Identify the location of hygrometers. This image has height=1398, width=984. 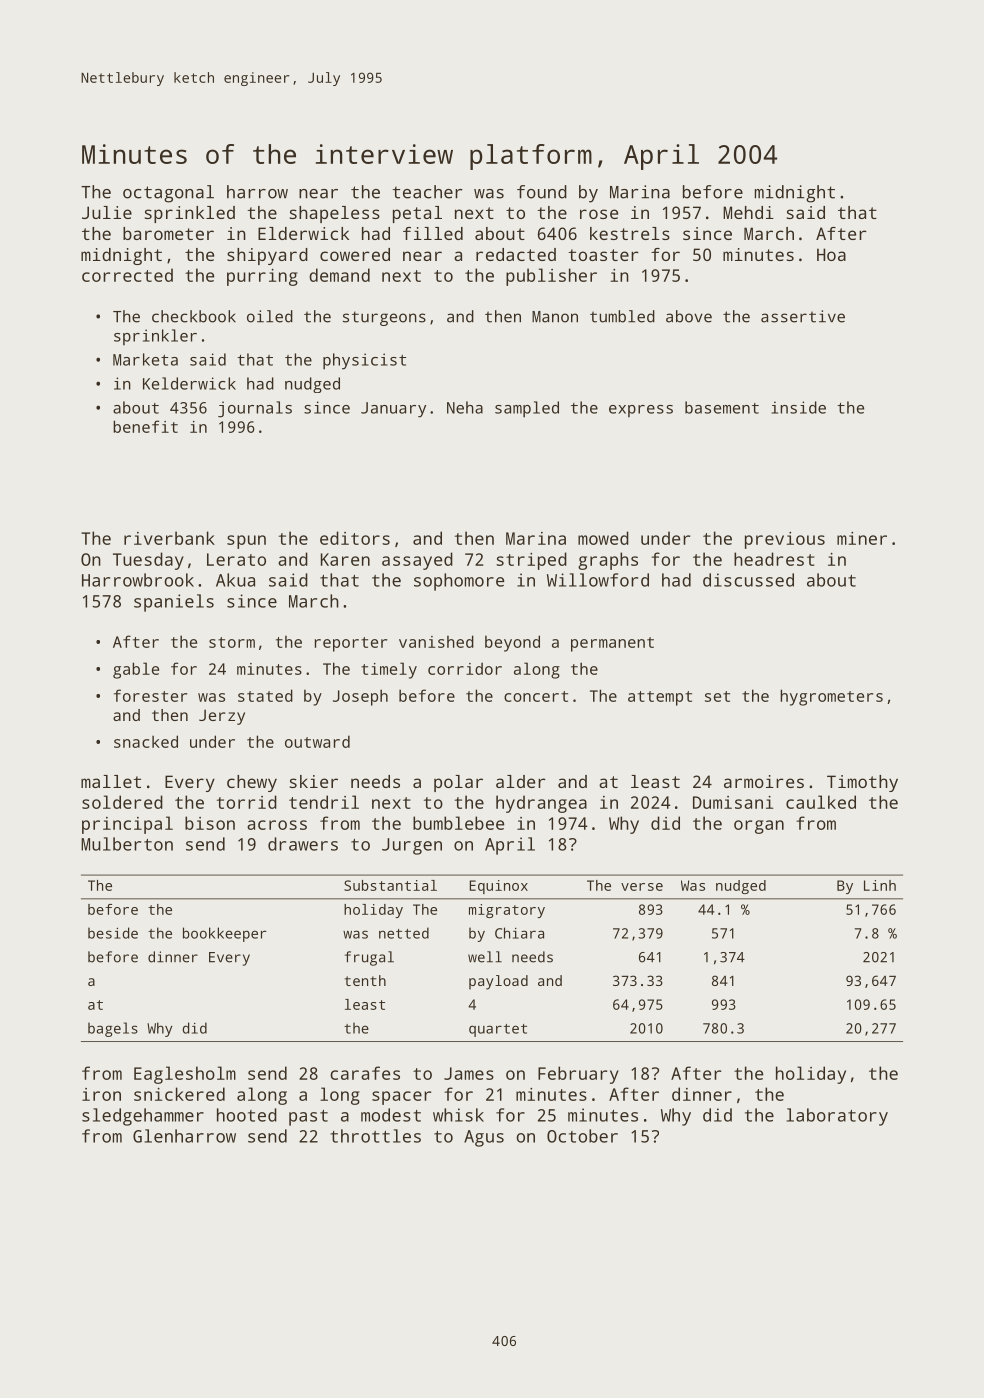
(831, 697).
